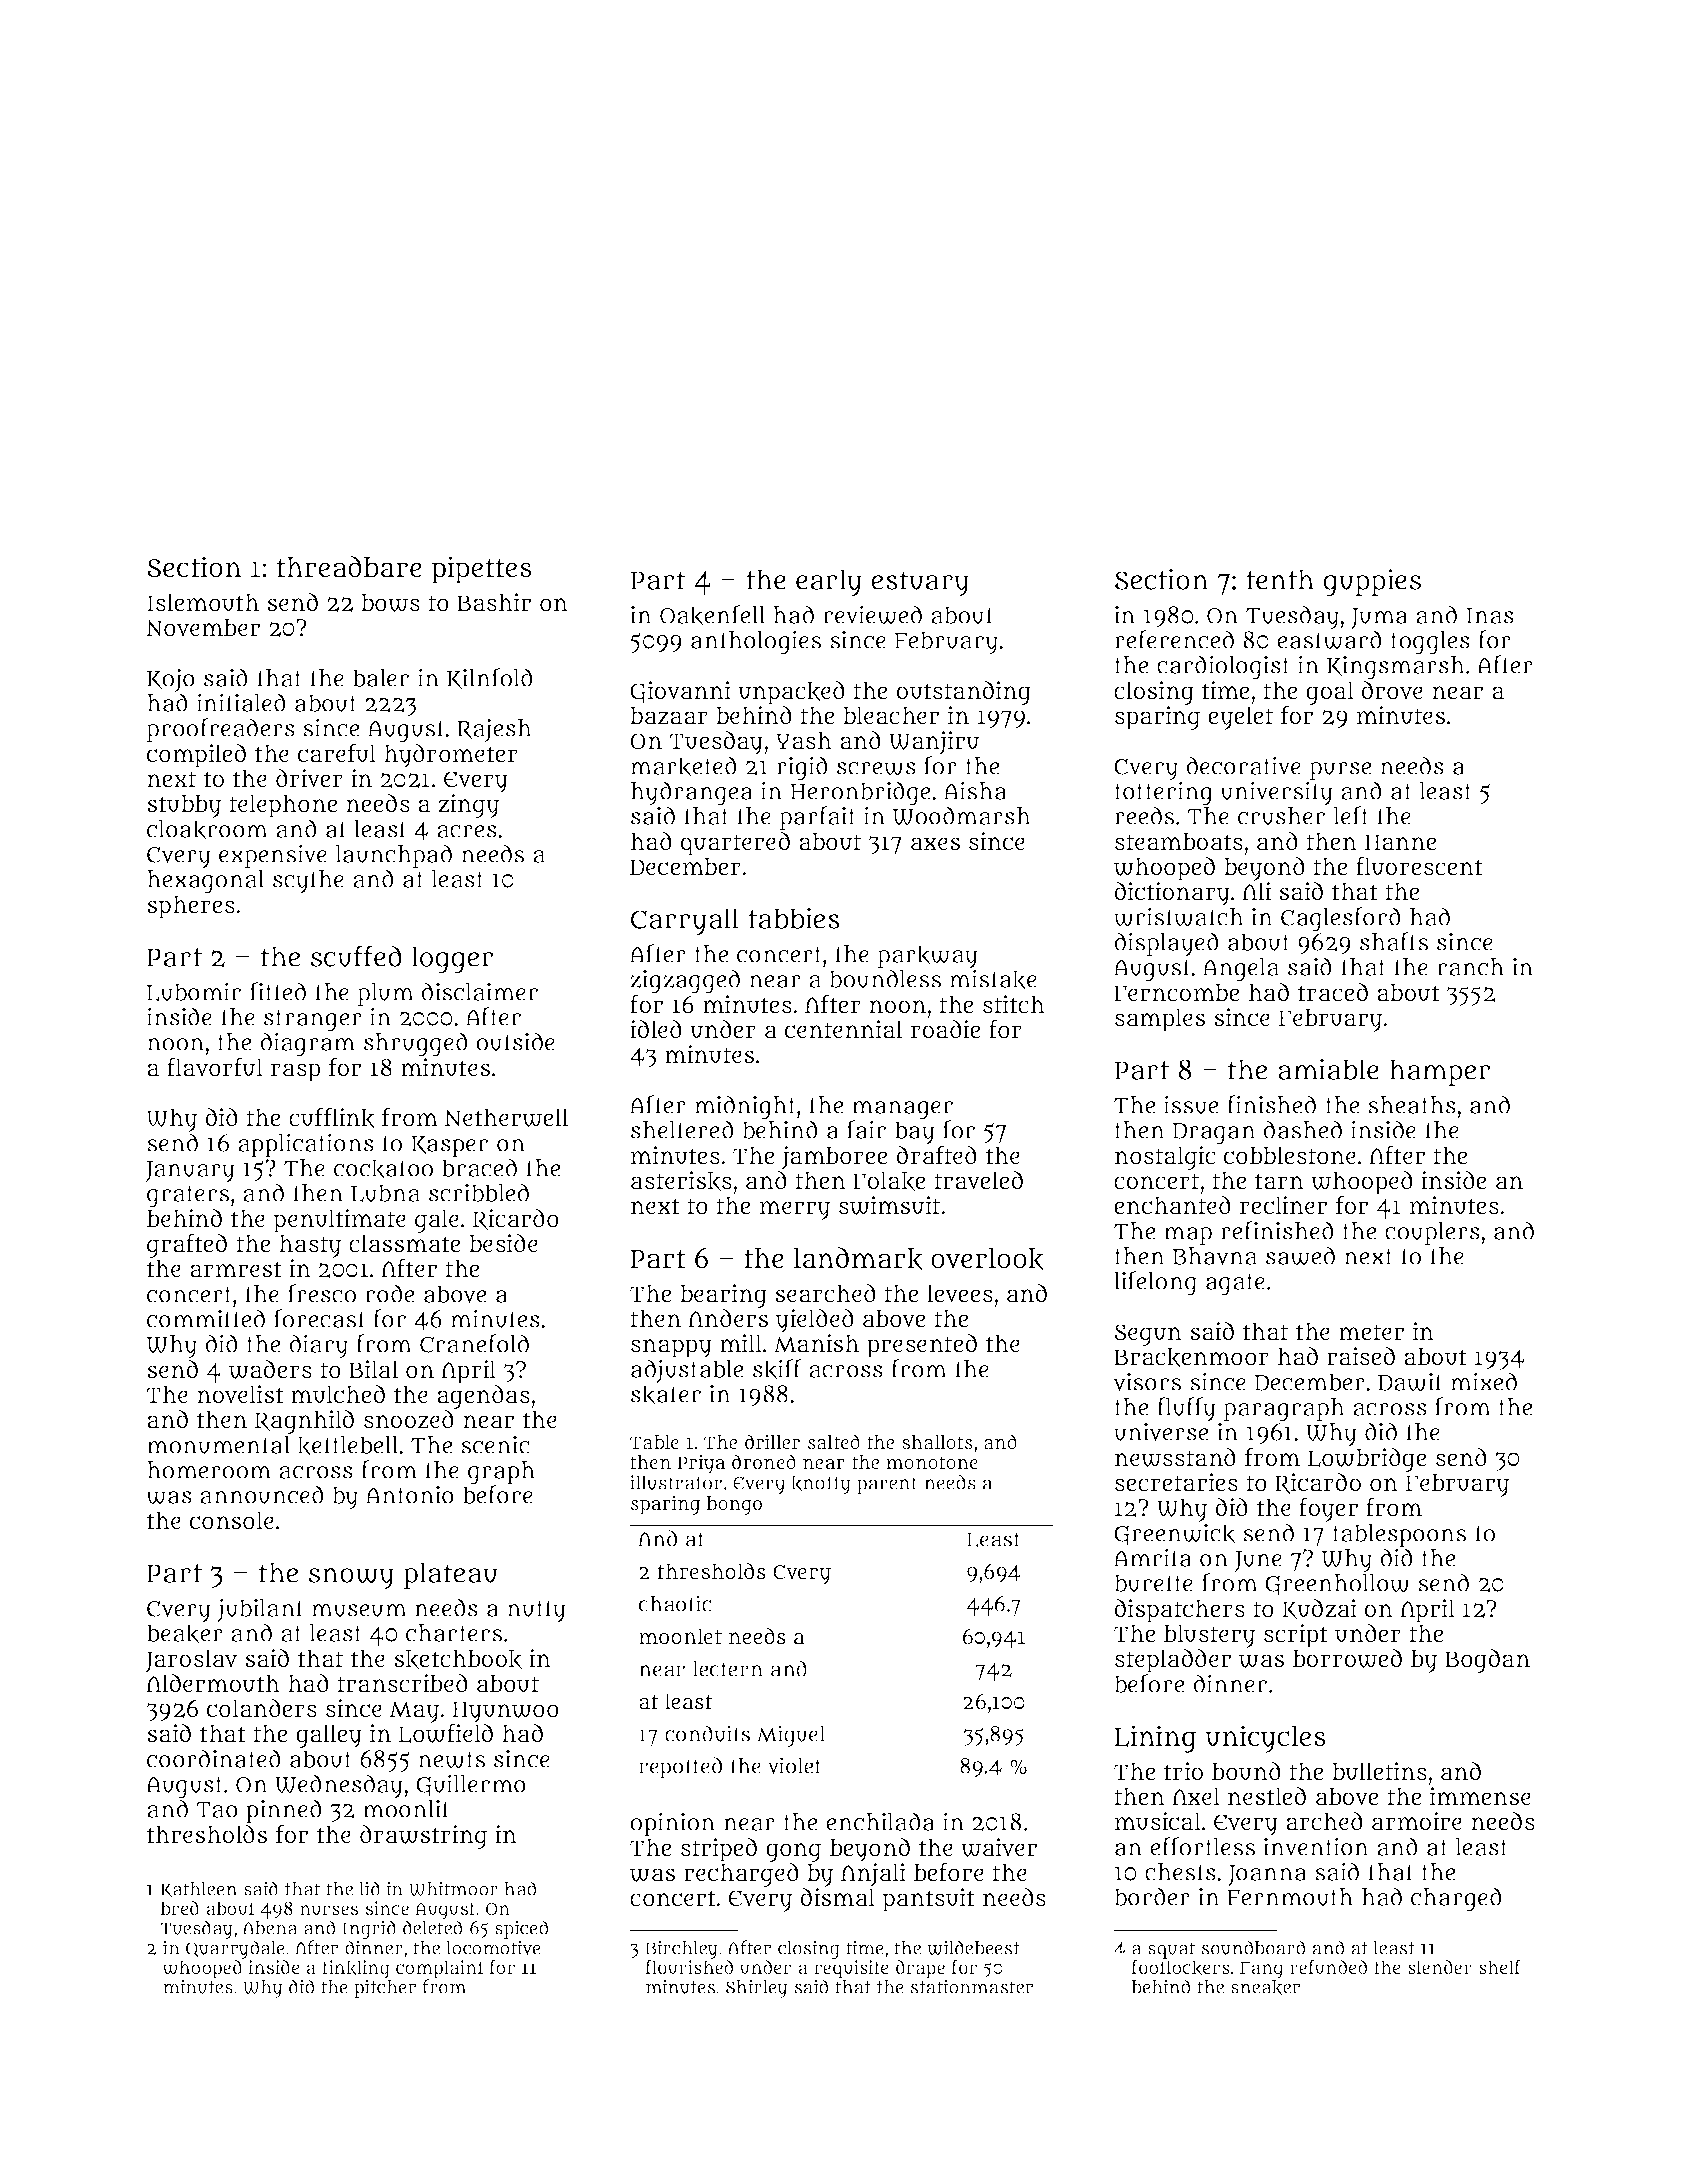  What do you see at coordinates (309, 778) in the screenshot?
I see `driver` at bounding box center [309, 778].
